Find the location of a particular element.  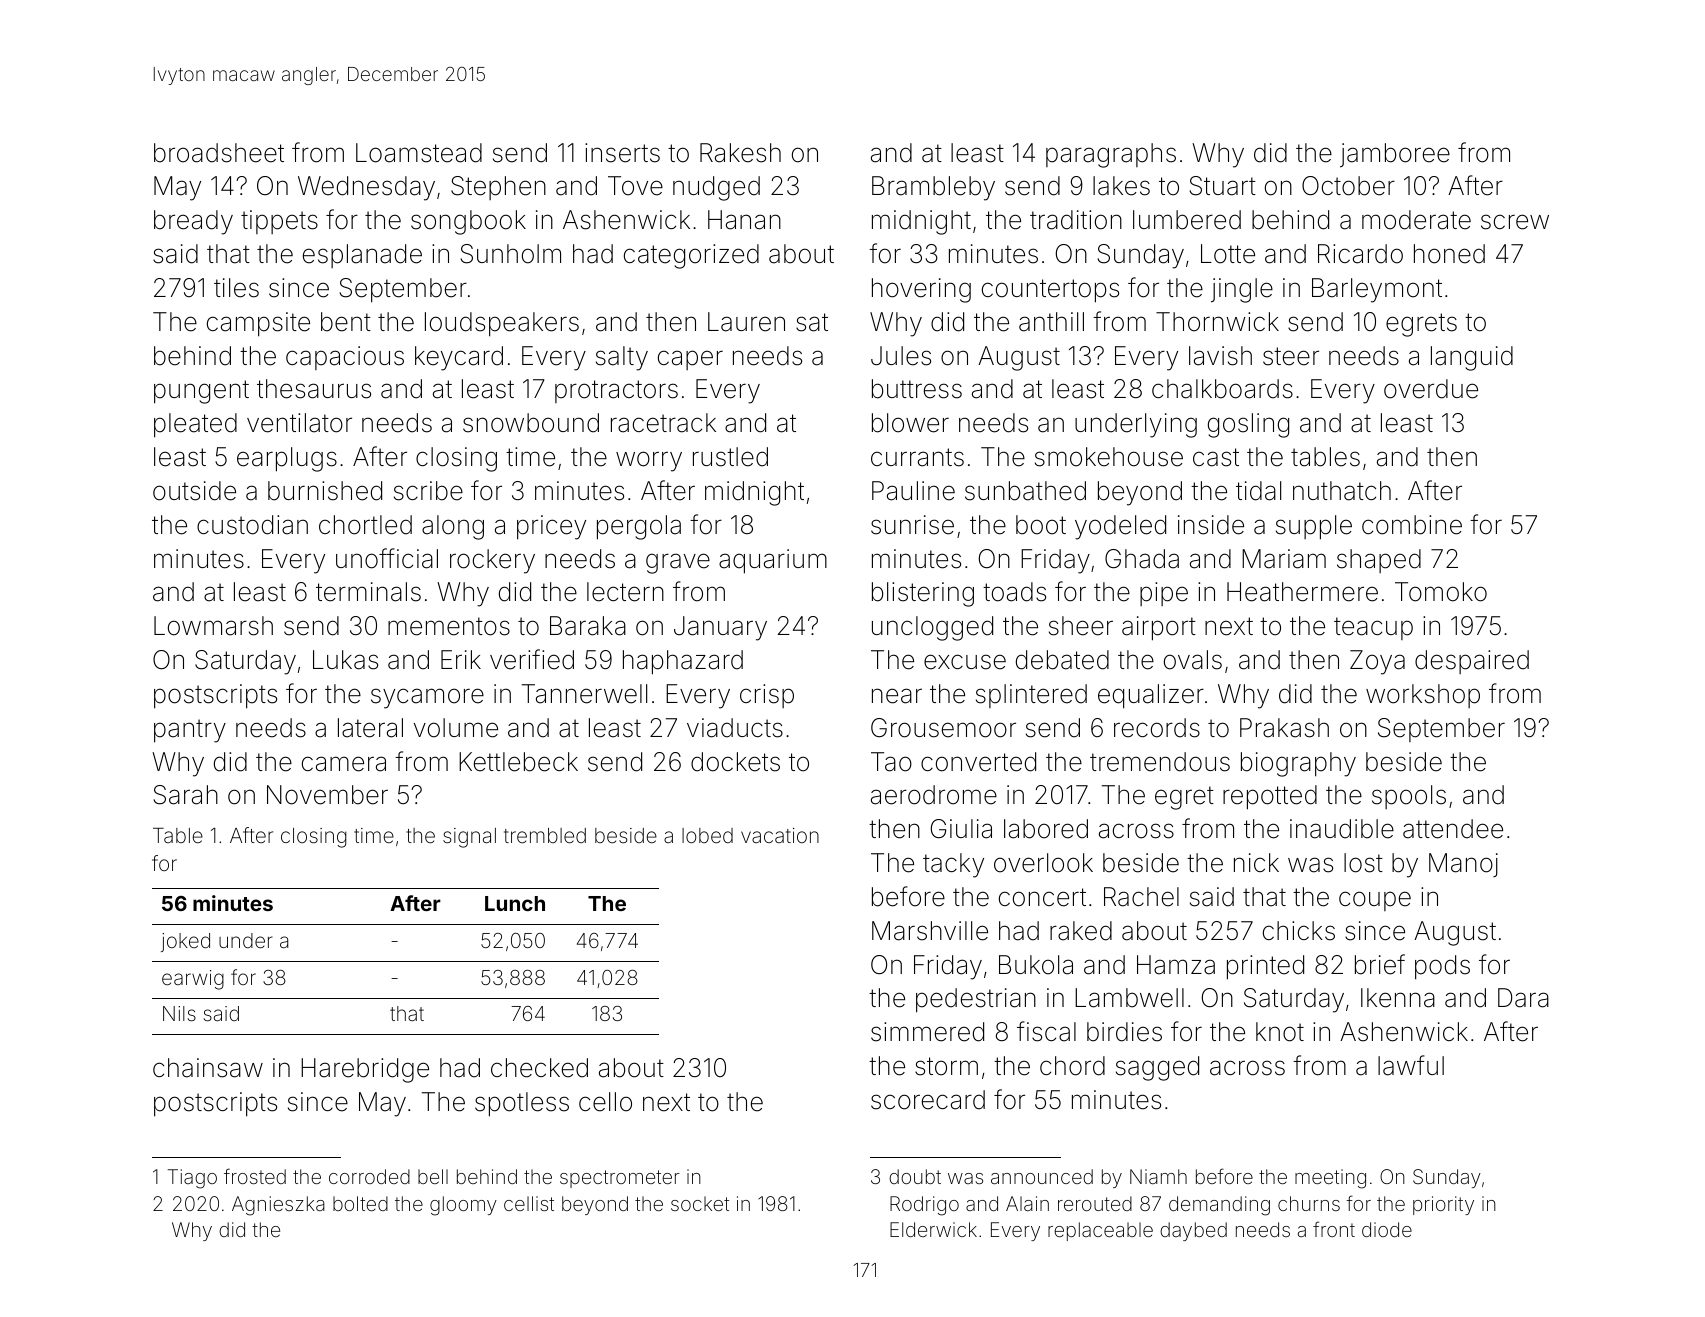

Lotte is located at coordinates (1228, 254).
